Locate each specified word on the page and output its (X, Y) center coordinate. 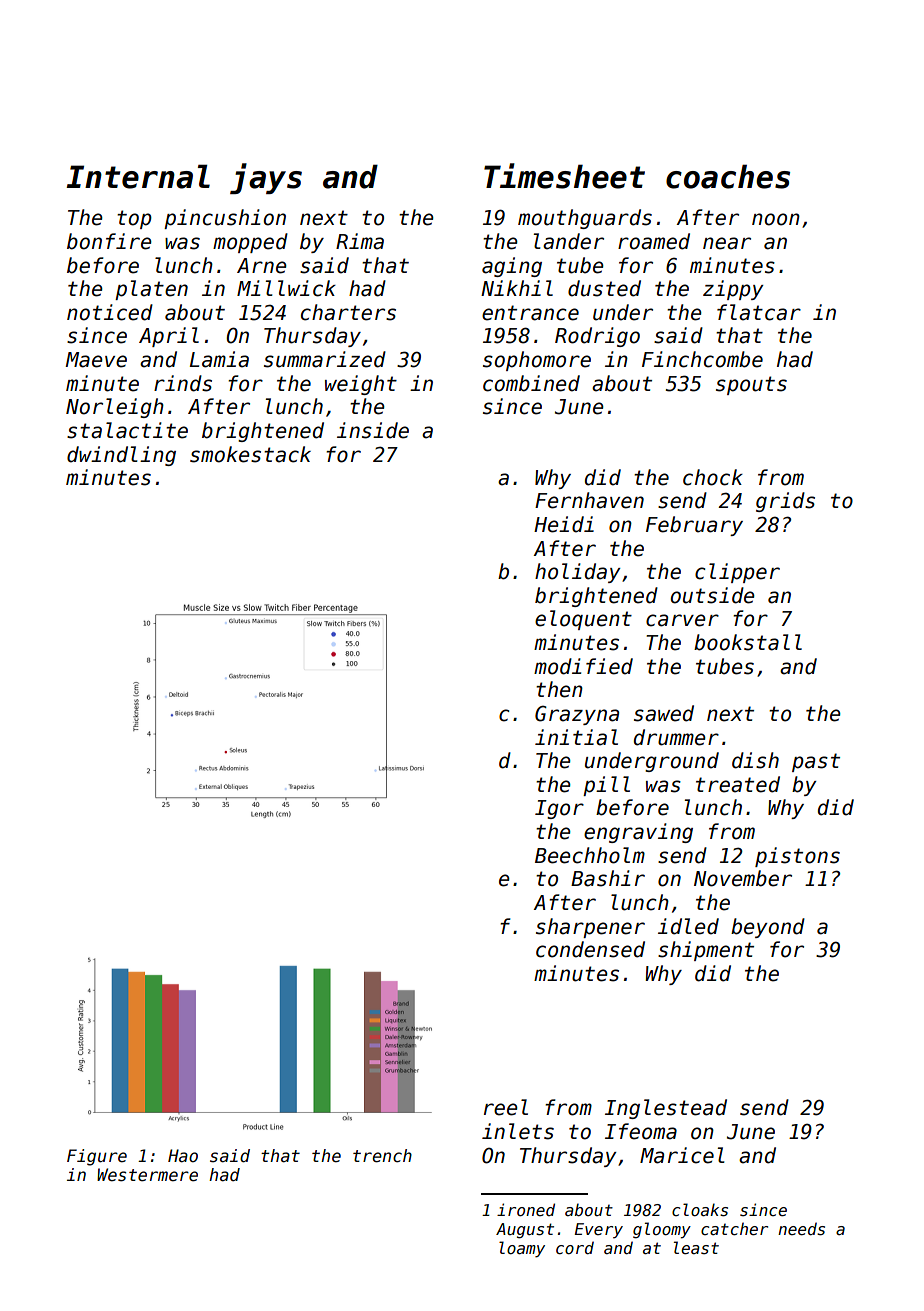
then (559, 689)
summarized (325, 359)
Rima (360, 241)
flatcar (759, 312)
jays (266, 178)
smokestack (250, 454)
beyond (768, 928)
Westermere (147, 1175)
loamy (522, 1249)
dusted (604, 288)
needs (801, 1229)
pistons (797, 857)
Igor (559, 809)
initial (576, 737)
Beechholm (590, 855)
